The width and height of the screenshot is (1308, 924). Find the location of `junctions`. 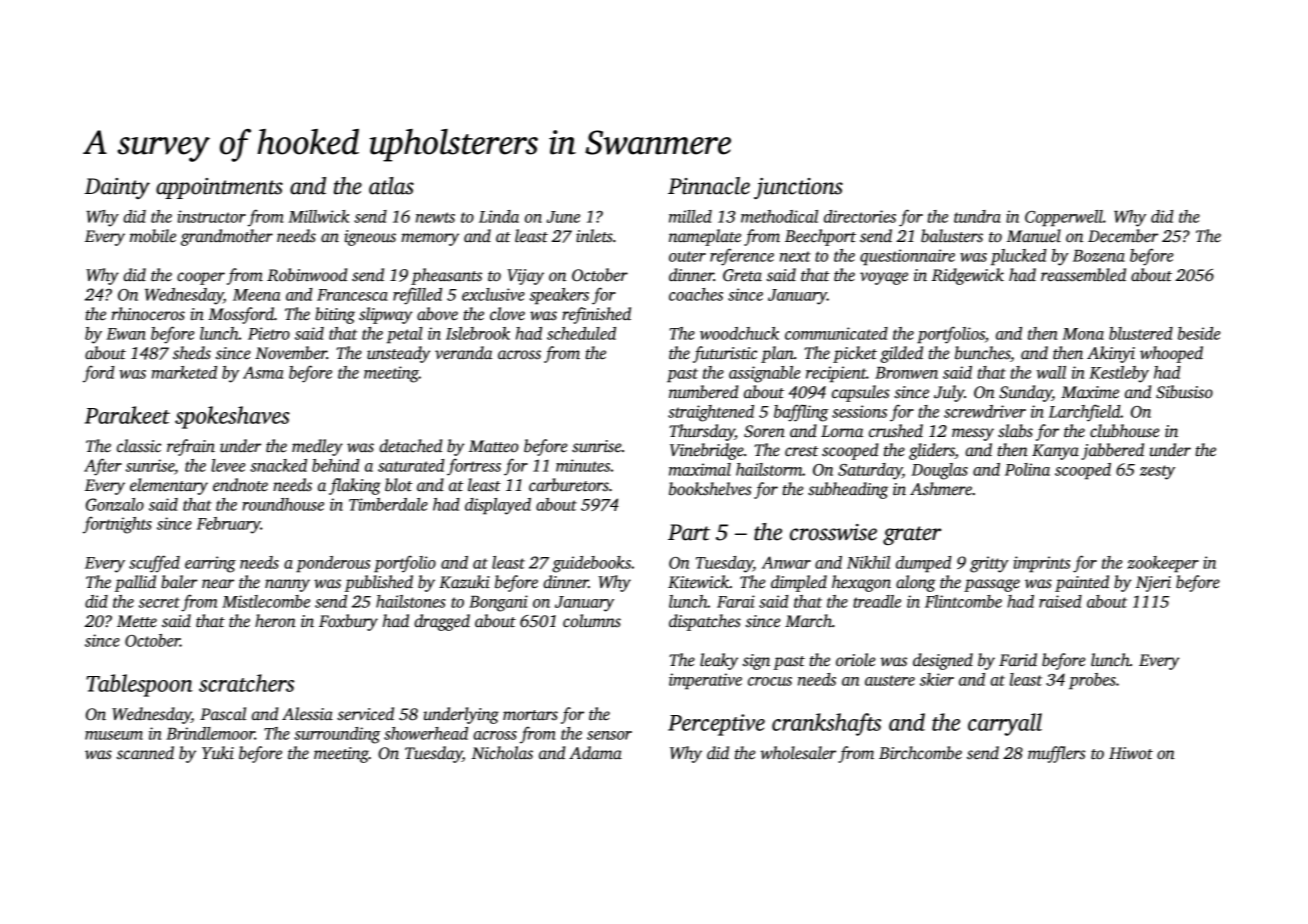

junctions is located at coordinates (798, 188).
